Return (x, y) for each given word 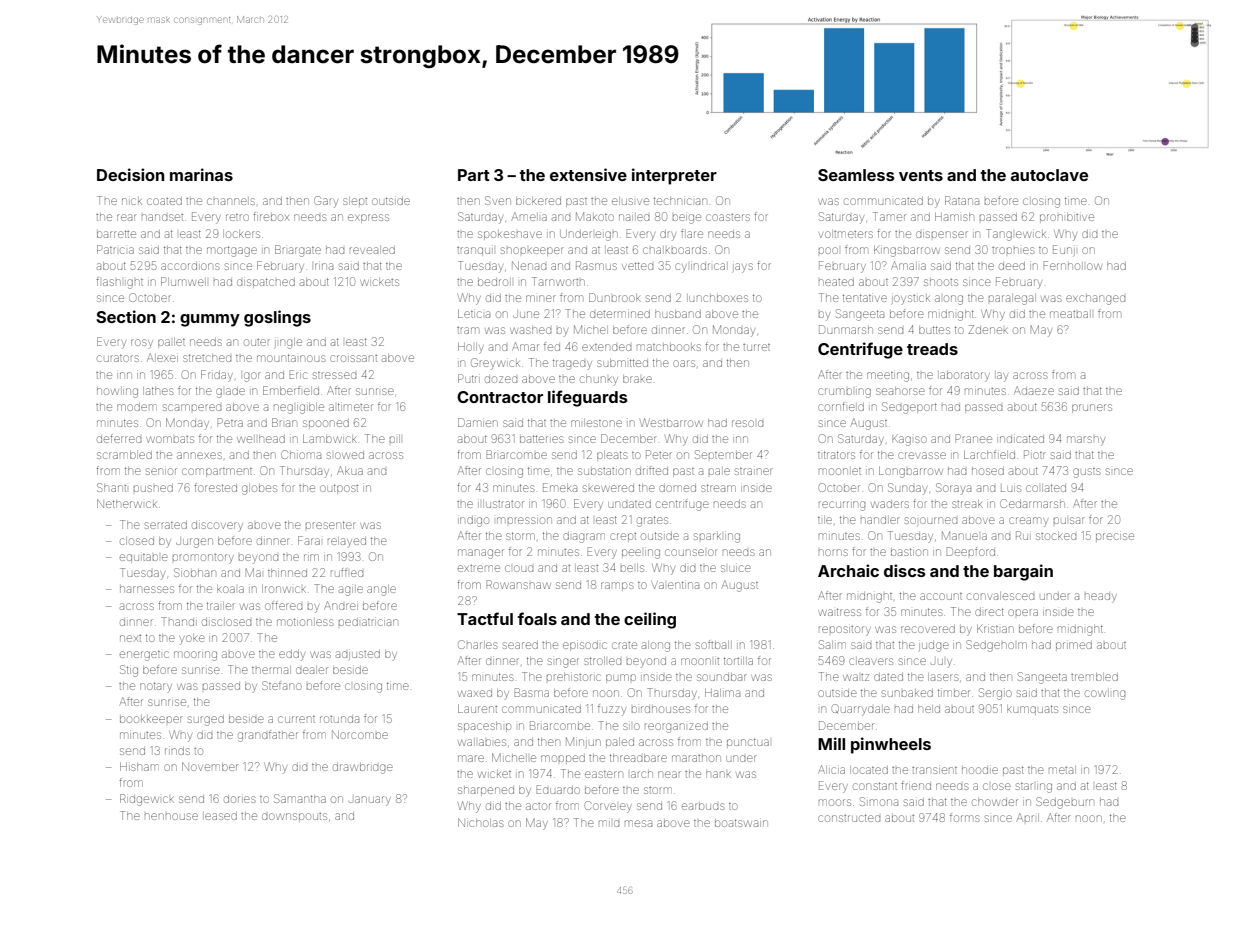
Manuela (964, 535)
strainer (754, 471)
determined (620, 314)
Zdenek (988, 329)
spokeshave (510, 234)
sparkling (717, 538)
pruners (1092, 408)
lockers (241, 234)
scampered (192, 407)
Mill (831, 743)
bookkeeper (151, 719)
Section (126, 316)
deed (1012, 266)
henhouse (171, 816)
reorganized (676, 727)
